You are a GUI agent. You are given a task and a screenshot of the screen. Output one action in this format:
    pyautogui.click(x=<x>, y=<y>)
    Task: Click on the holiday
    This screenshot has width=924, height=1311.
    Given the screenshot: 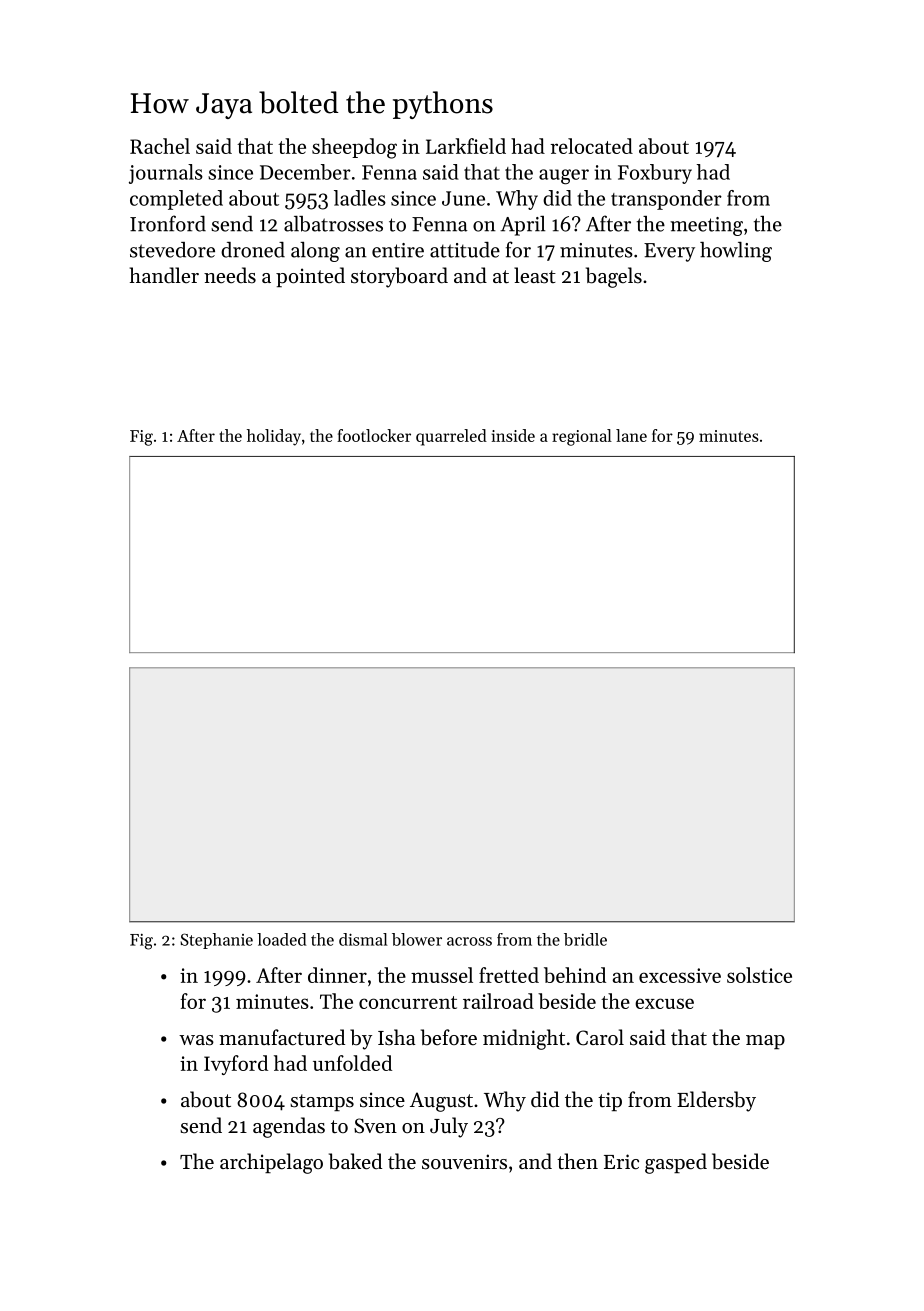 What is the action you would take?
    pyautogui.click(x=274, y=437)
